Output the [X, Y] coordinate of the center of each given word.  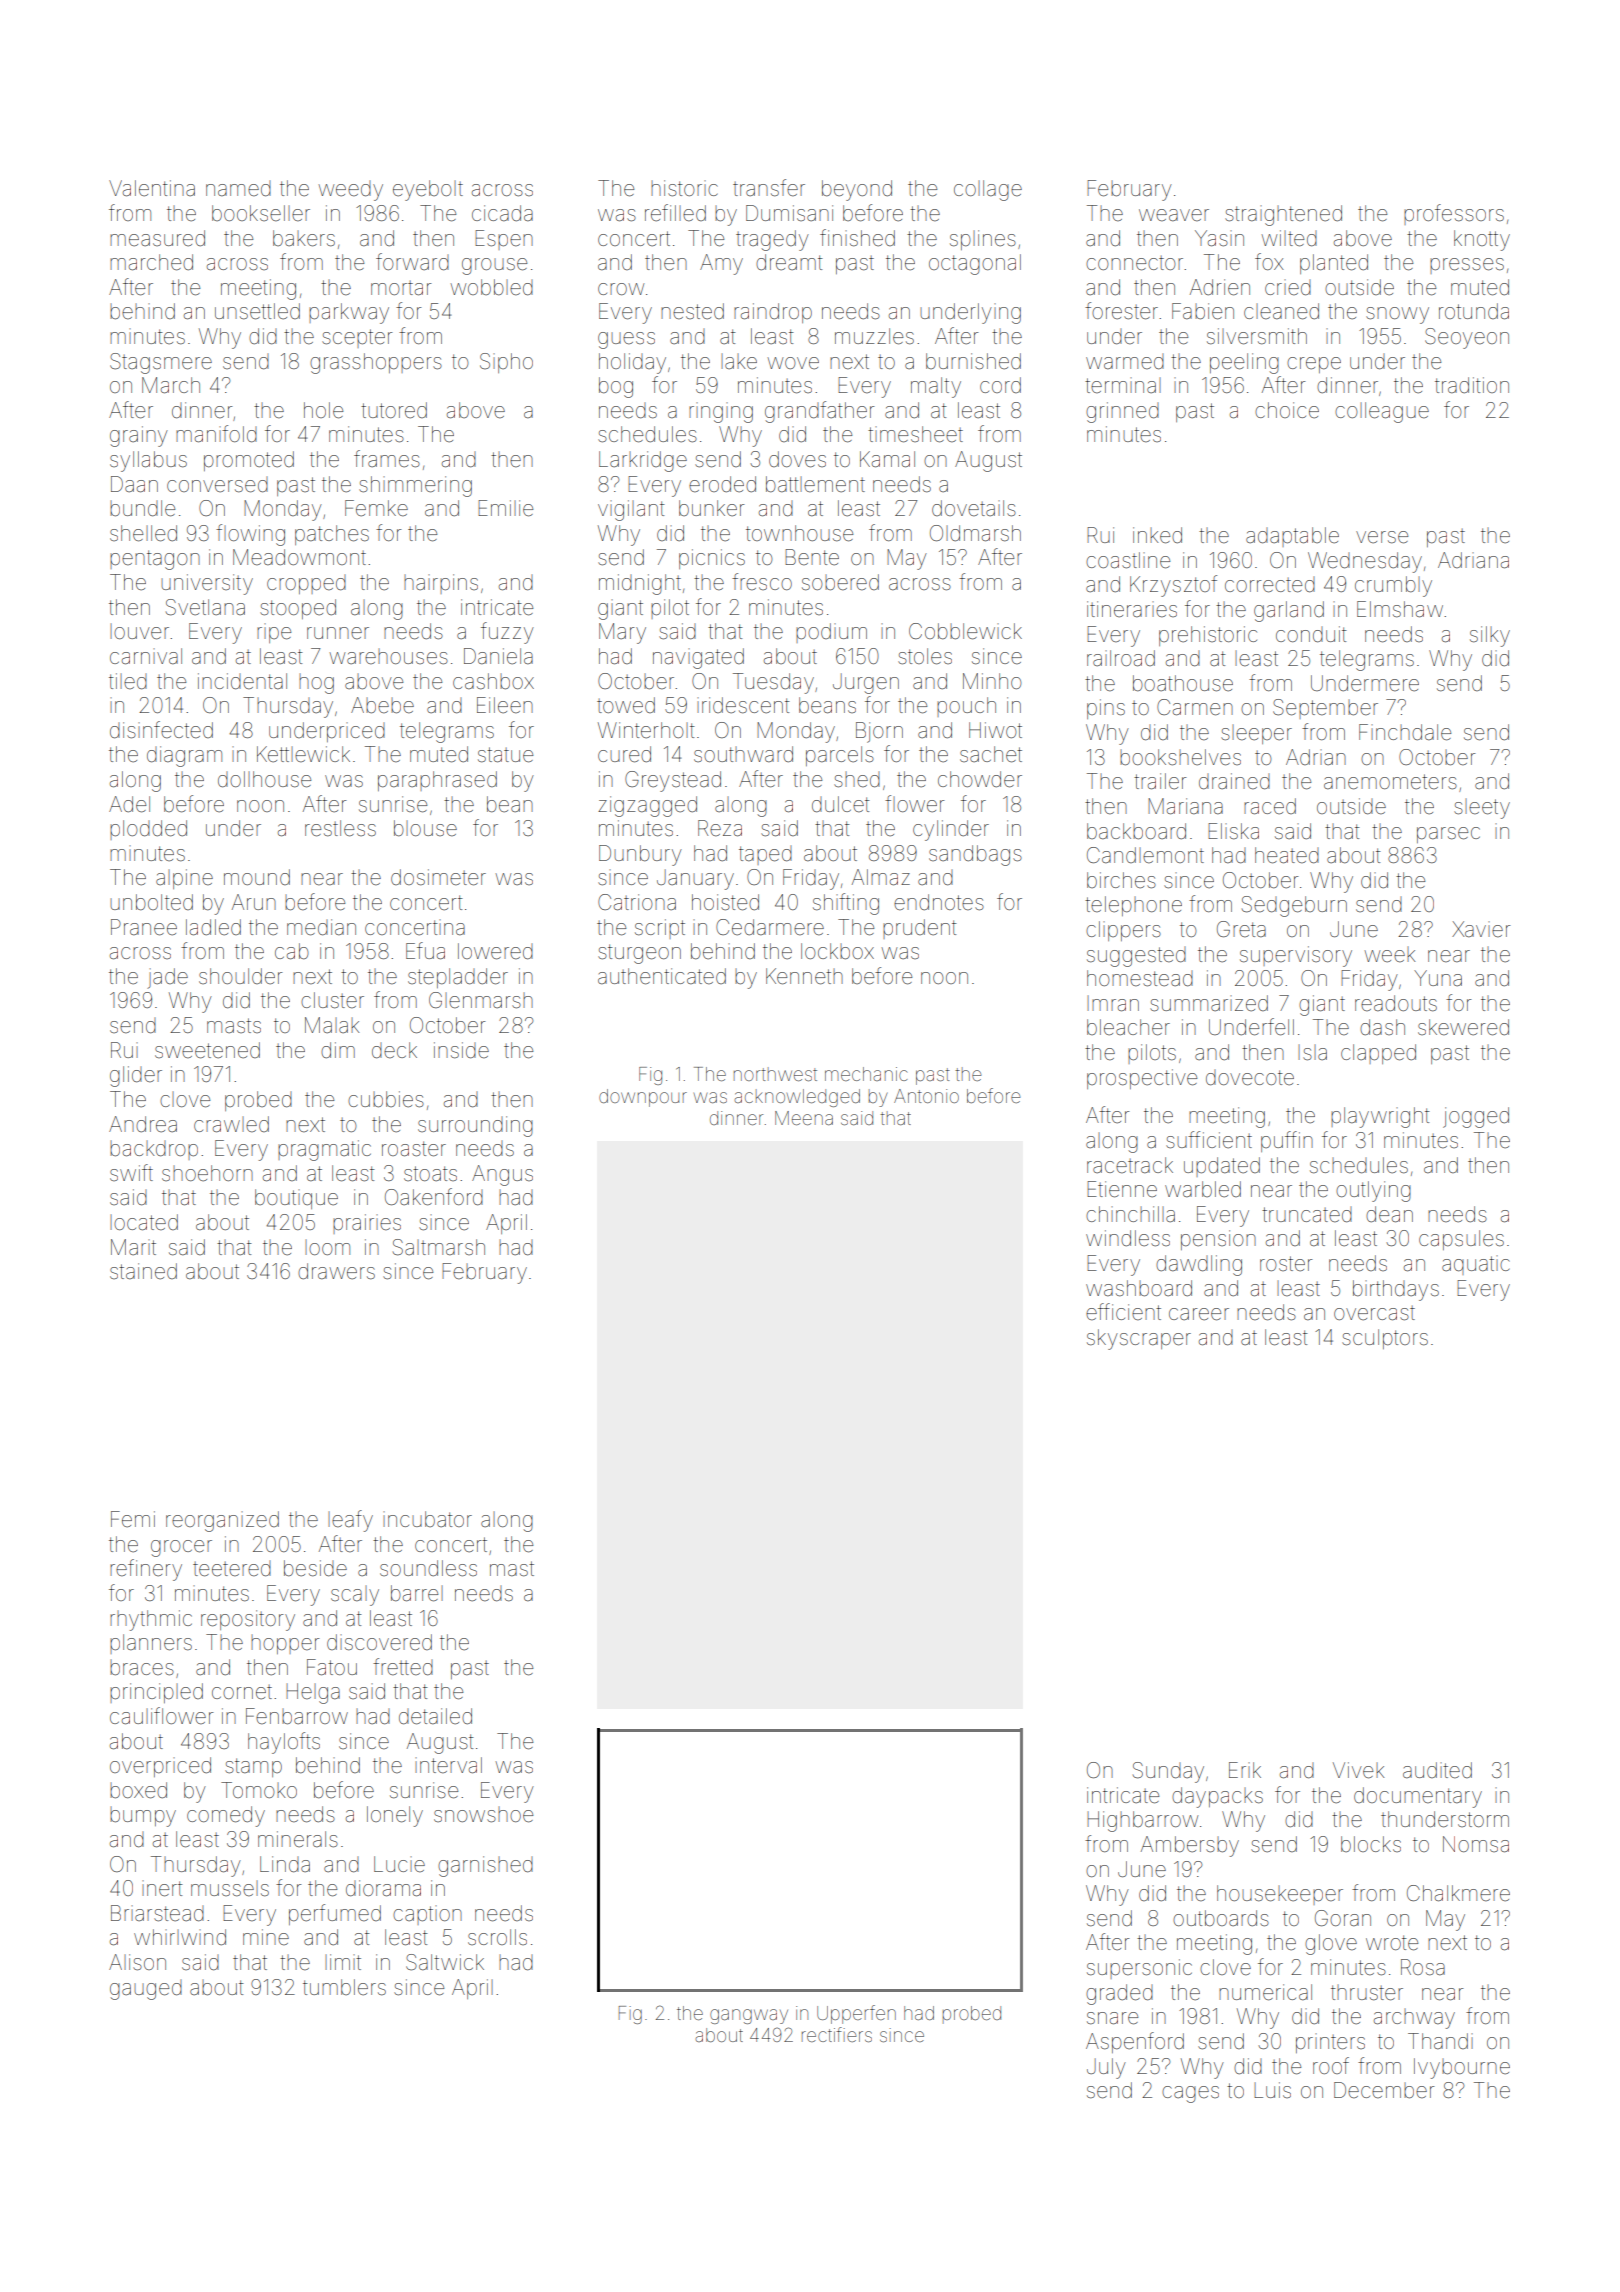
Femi [133, 1519]
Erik [1245, 1770]
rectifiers [837, 2034]
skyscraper [1139, 1339]
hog [316, 684]
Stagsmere [161, 363]
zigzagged [647, 806]
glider [136, 1076]
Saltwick [445, 1962]
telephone [1133, 906]
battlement [815, 484]
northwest [775, 1074]
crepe [1314, 365]
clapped [1378, 1054]
